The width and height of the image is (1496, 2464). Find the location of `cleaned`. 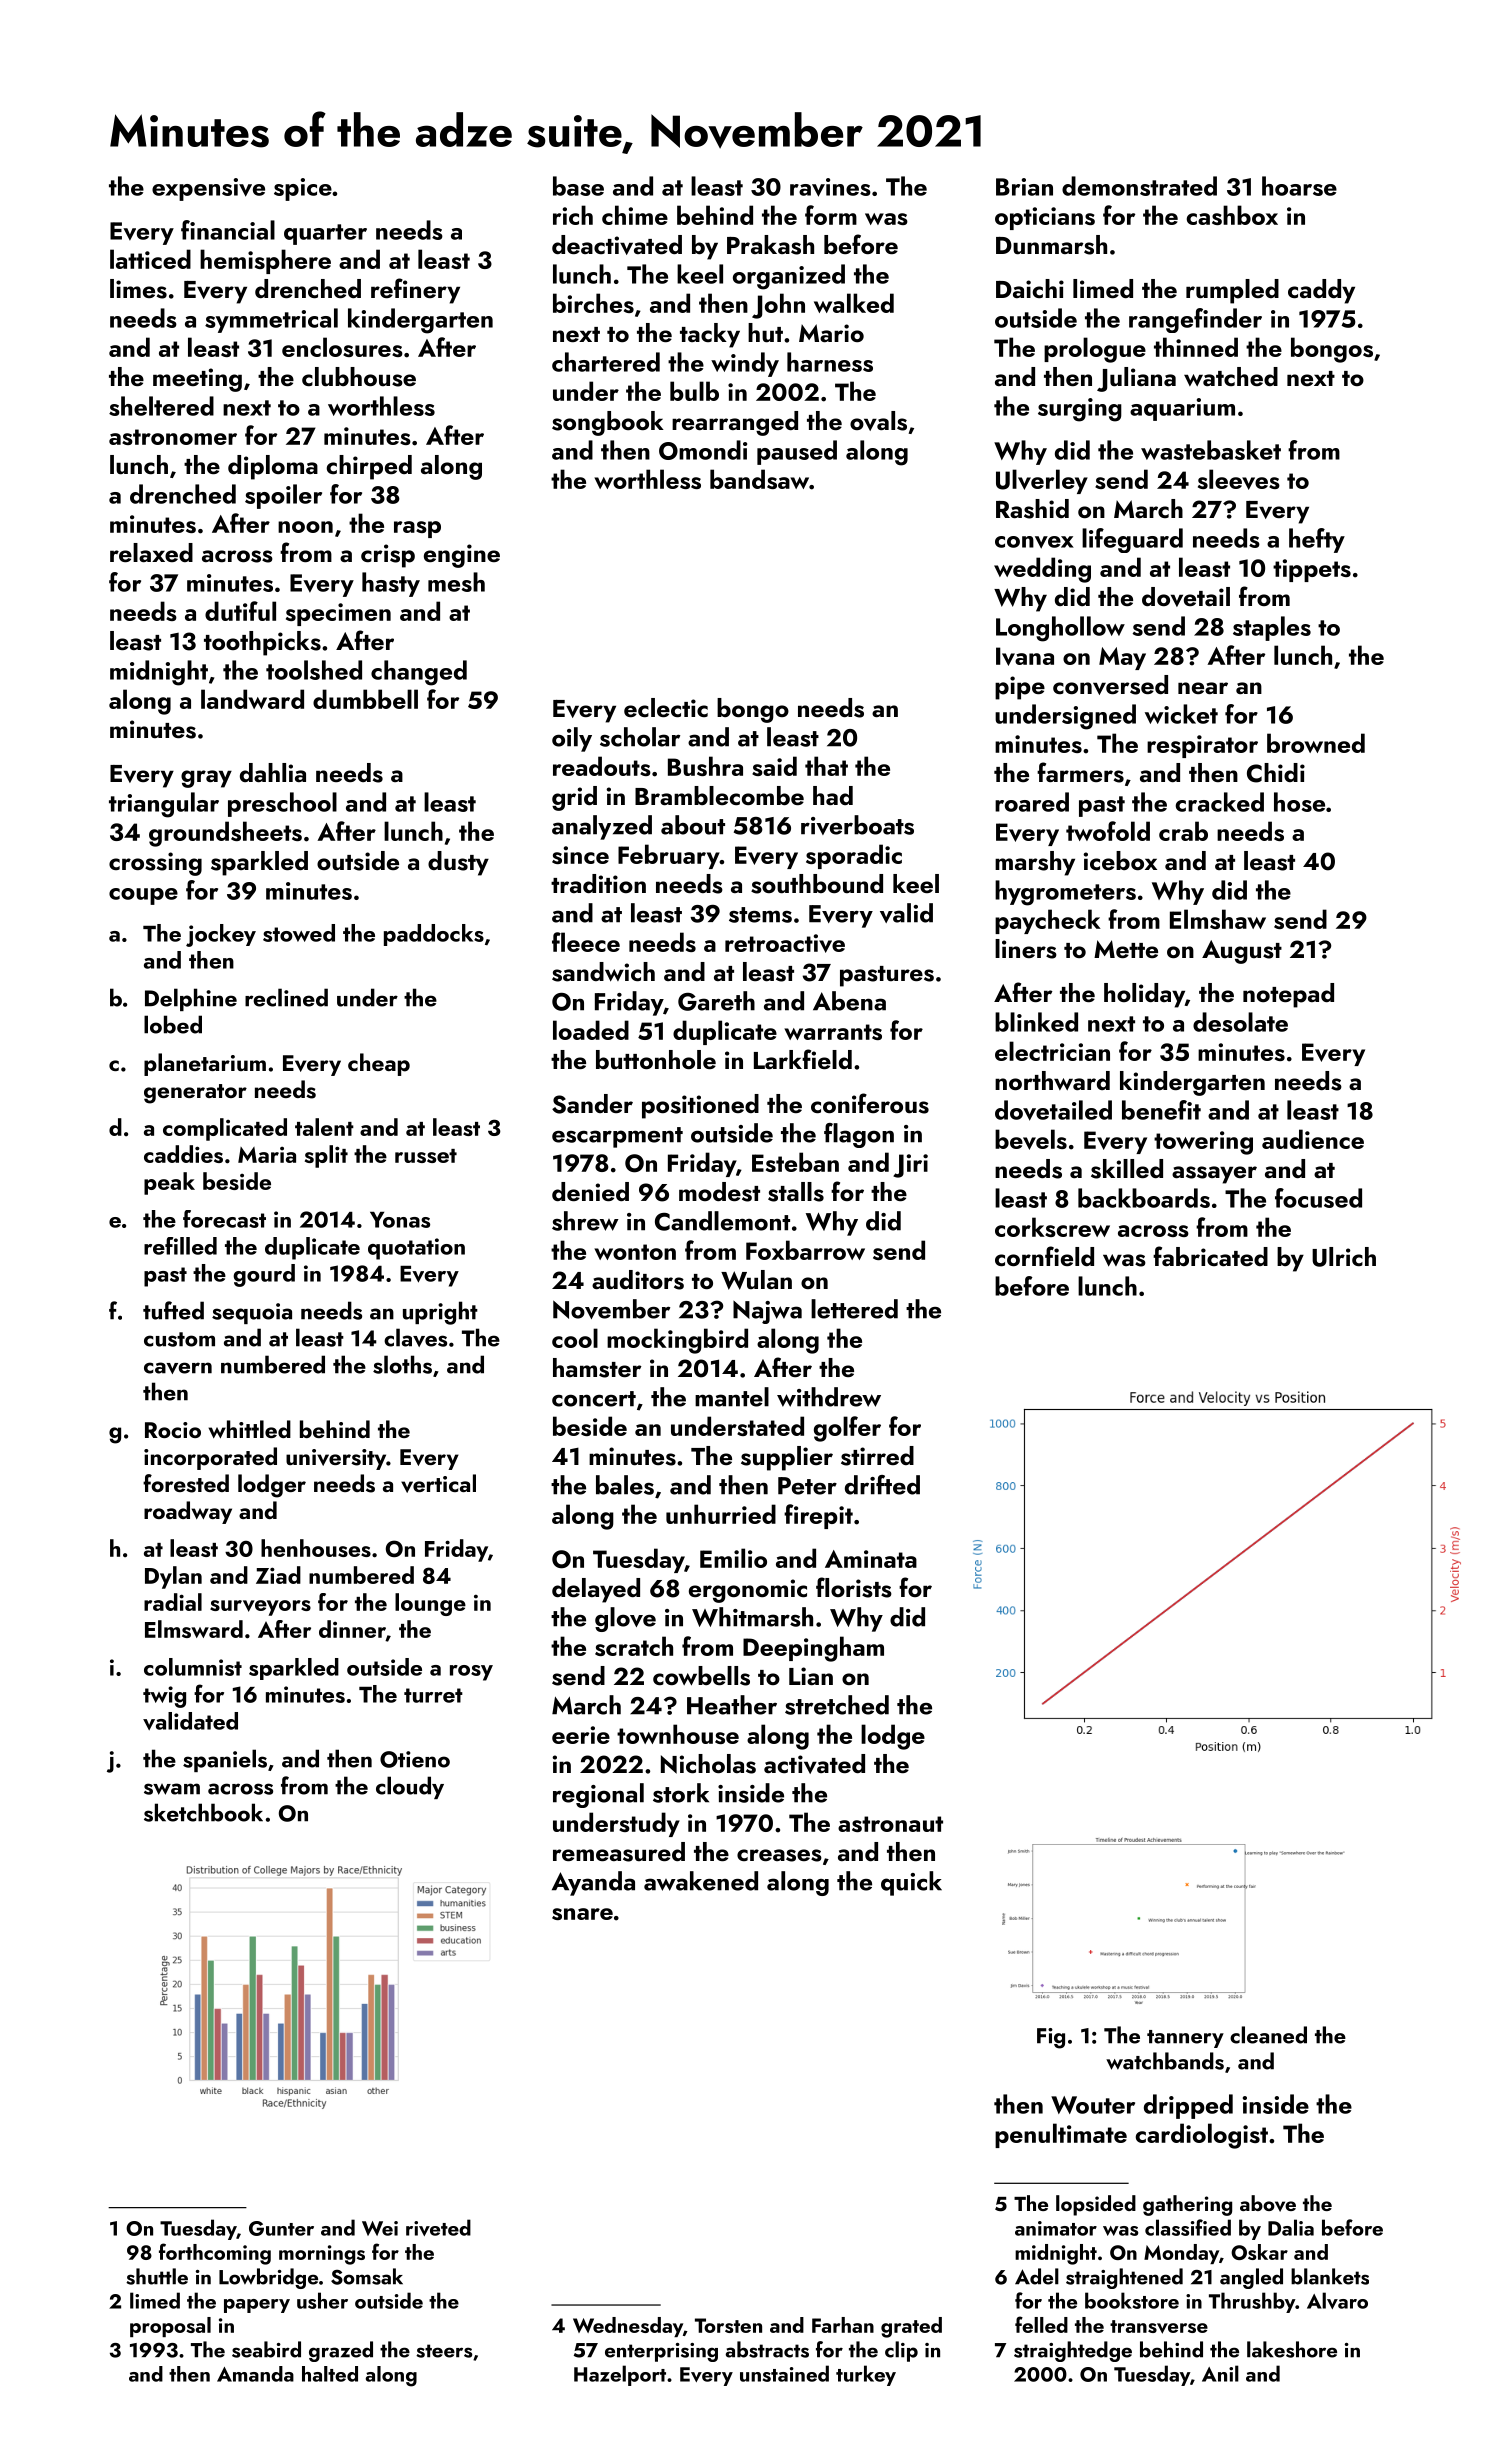

cleaned is located at coordinates (1268, 2035).
